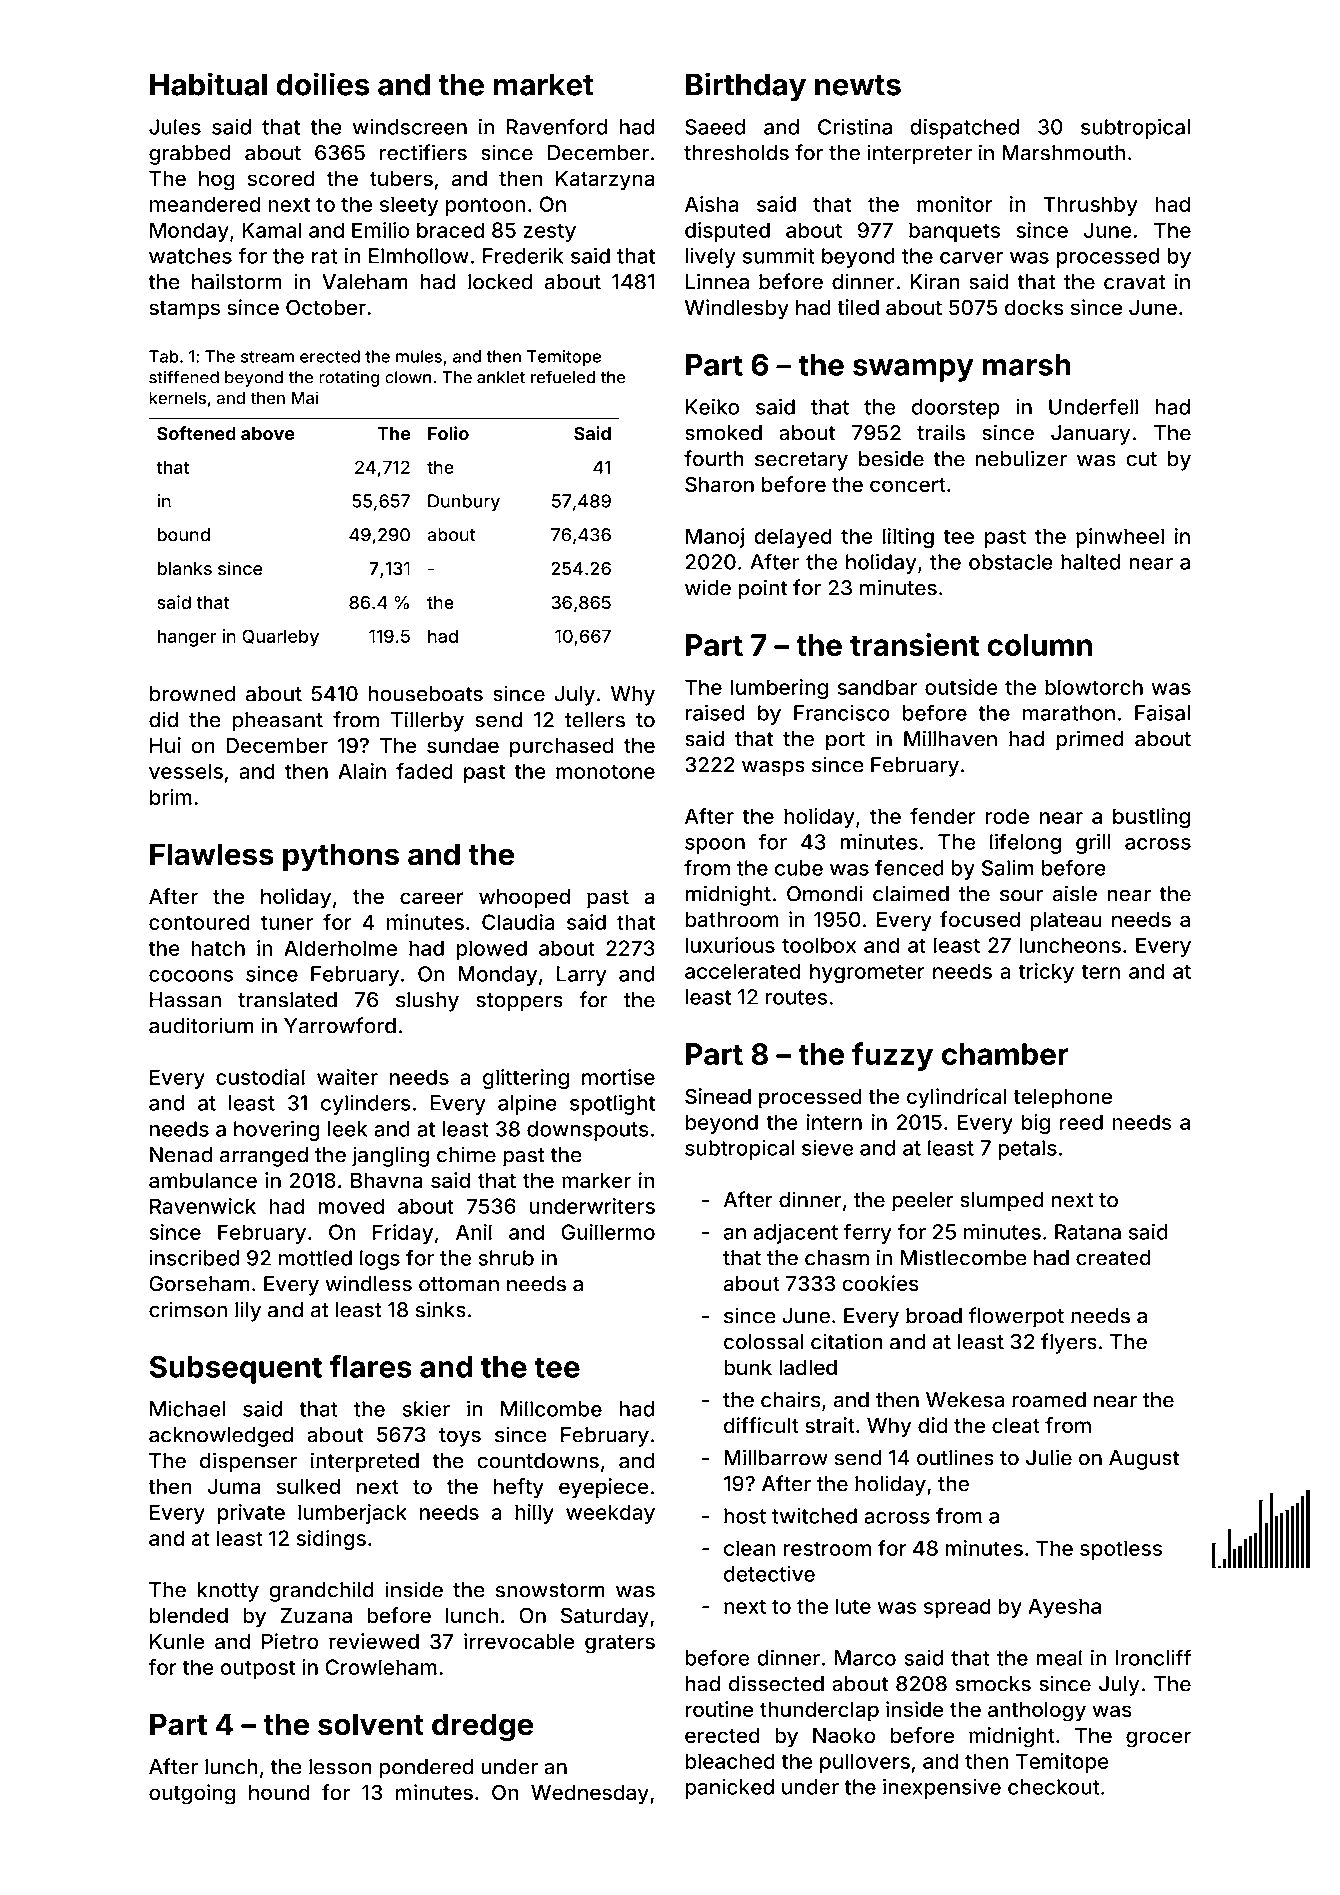 Image resolution: width=1340 pixels, height=1895 pixels. Describe the element at coordinates (184, 310) in the screenshot. I see `stamps` at that location.
